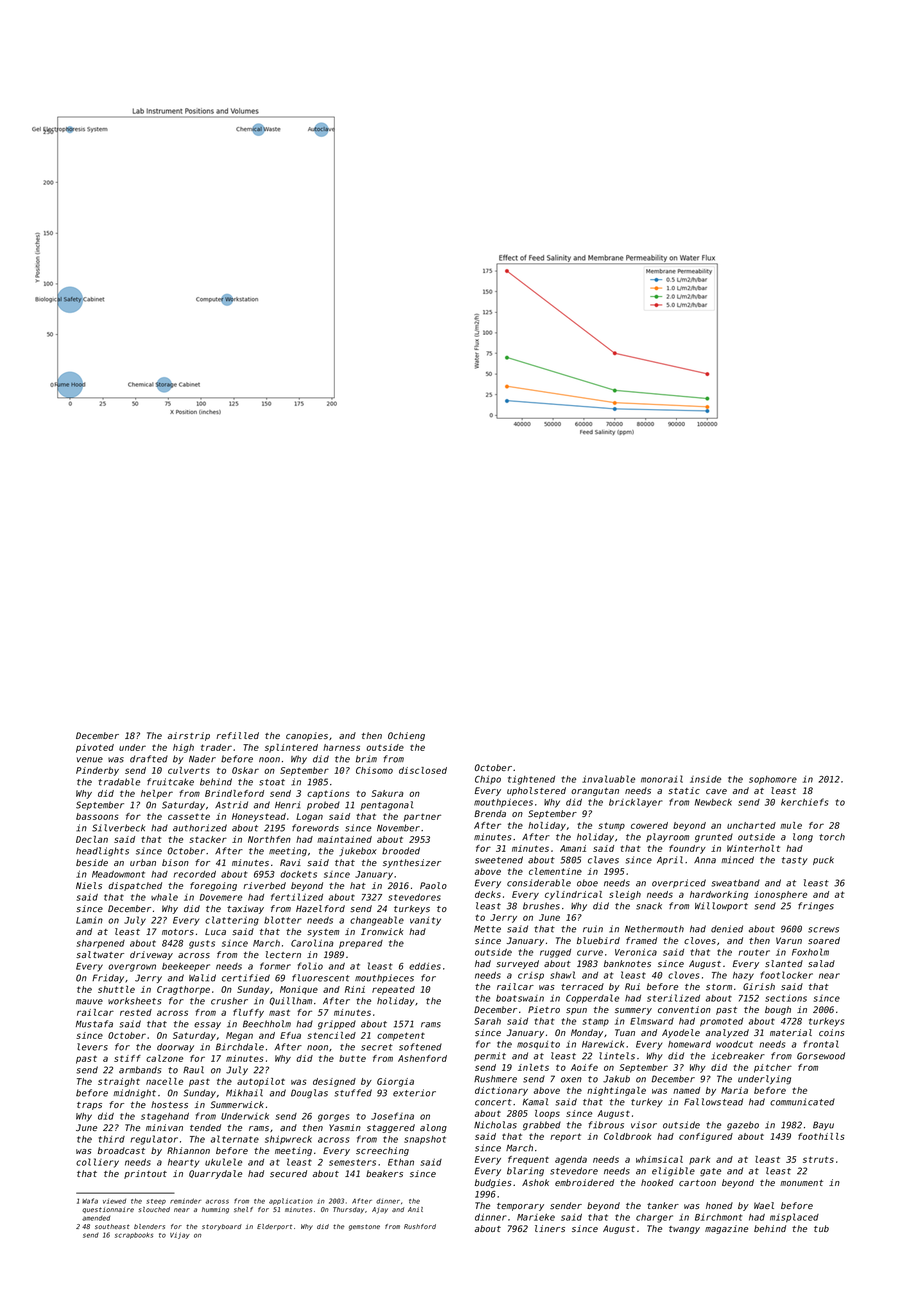 The width and height of the page is (924, 1308). I want to click on gusts, so click(202, 944).
